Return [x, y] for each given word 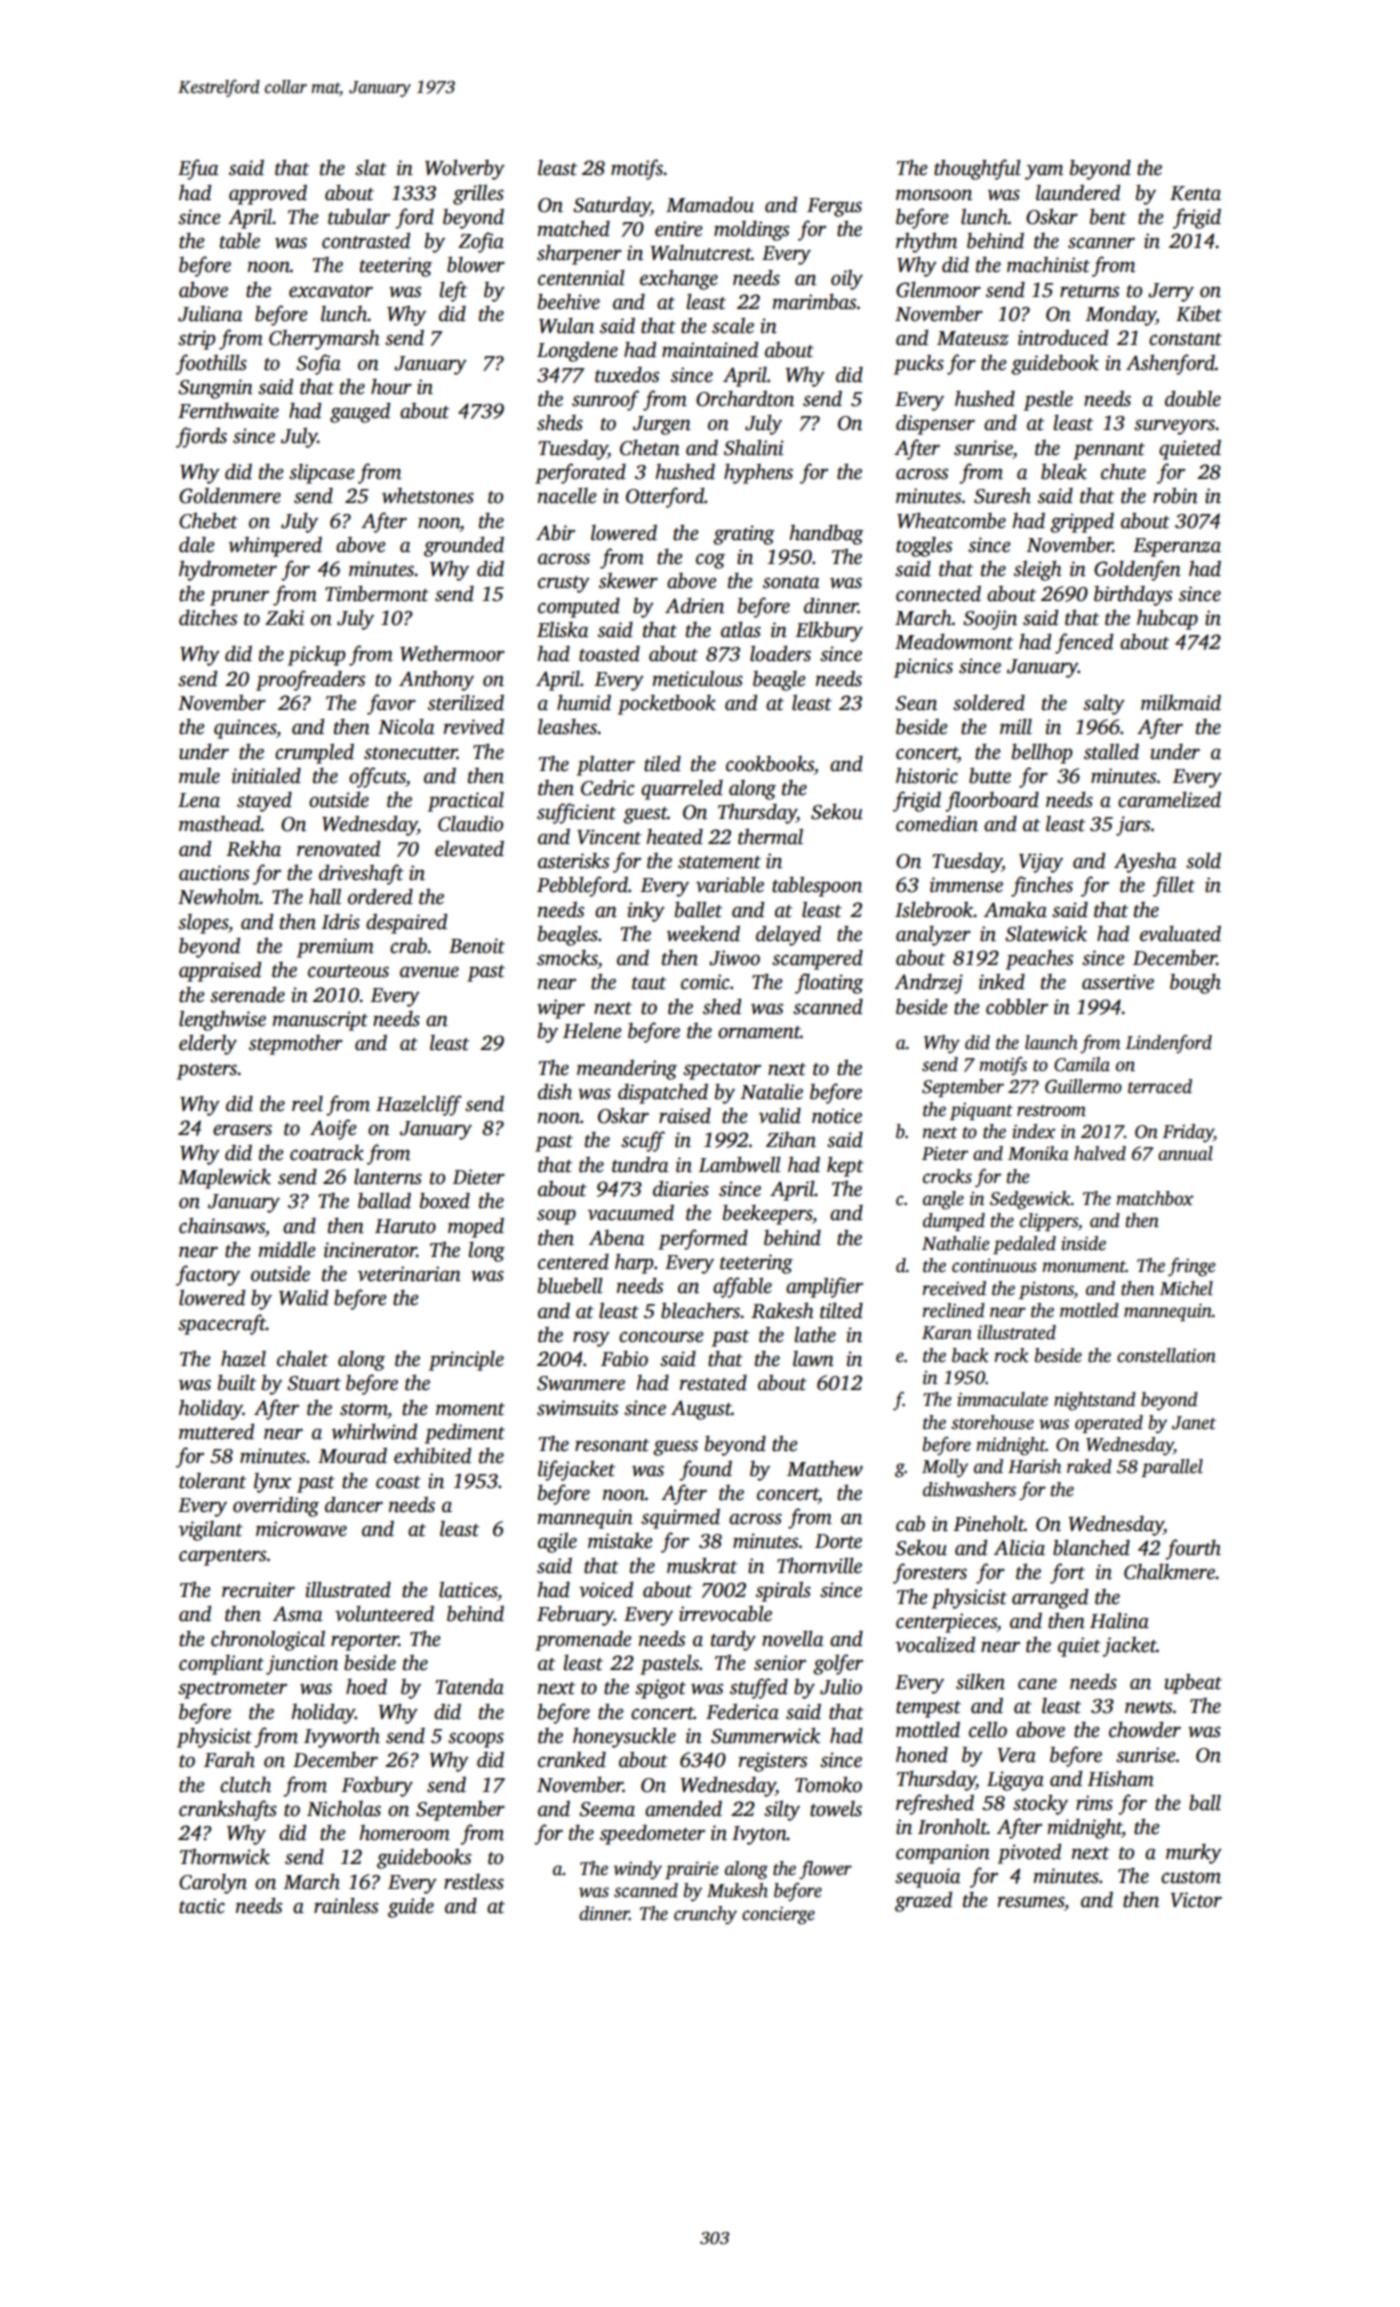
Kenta [1195, 193]
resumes [1030, 1902]
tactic [202, 1906]
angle [943, 1200]
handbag [826, 534]
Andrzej [928, 983]
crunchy [705, 1915]
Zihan [791, 1140]
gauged [360, 412]
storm [364, 1409]
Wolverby [465, 169]
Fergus [834, 207]
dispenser [935, 424]
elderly [208, 1044]
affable [742, 1287]
